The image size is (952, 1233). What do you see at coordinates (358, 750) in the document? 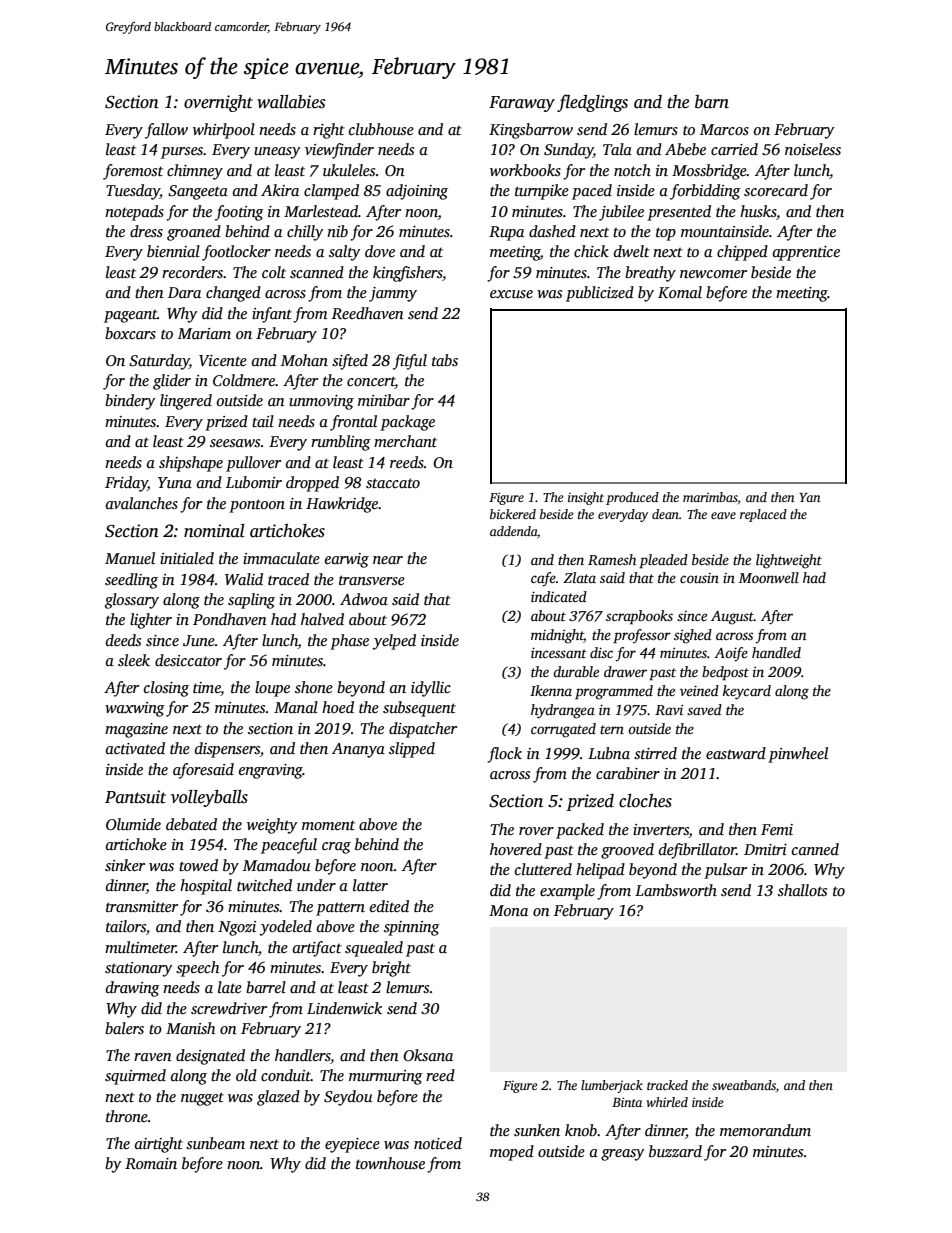
I see `Ananya` at bounding box center [358, 750].
